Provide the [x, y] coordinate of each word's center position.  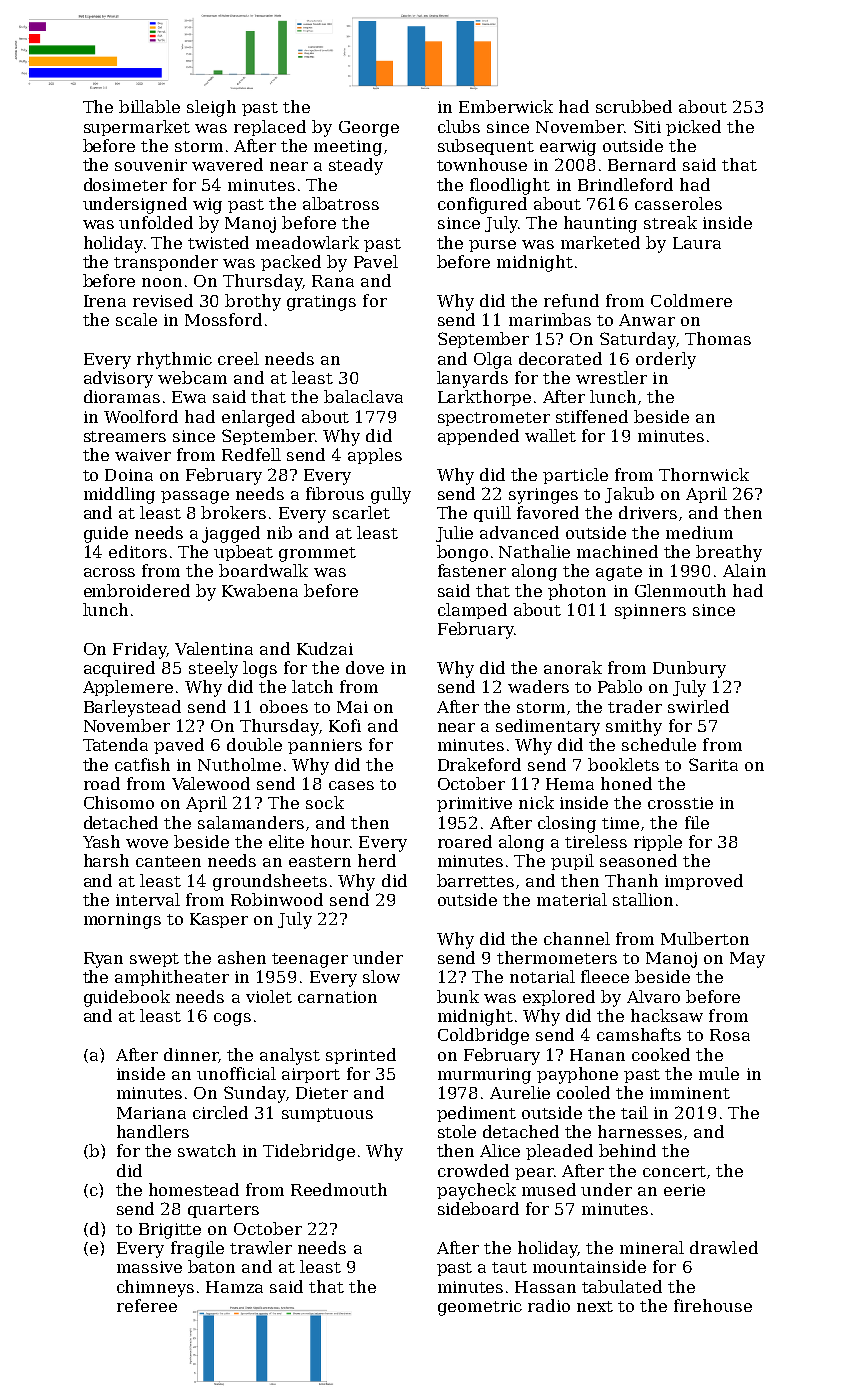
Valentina [214, 648]
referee [147, 1305]
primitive [474, 804]
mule [719, 1073]
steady [356, 166]
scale [136, 319]
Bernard [642, 164]
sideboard [478, 1208]
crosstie [680, 803]
